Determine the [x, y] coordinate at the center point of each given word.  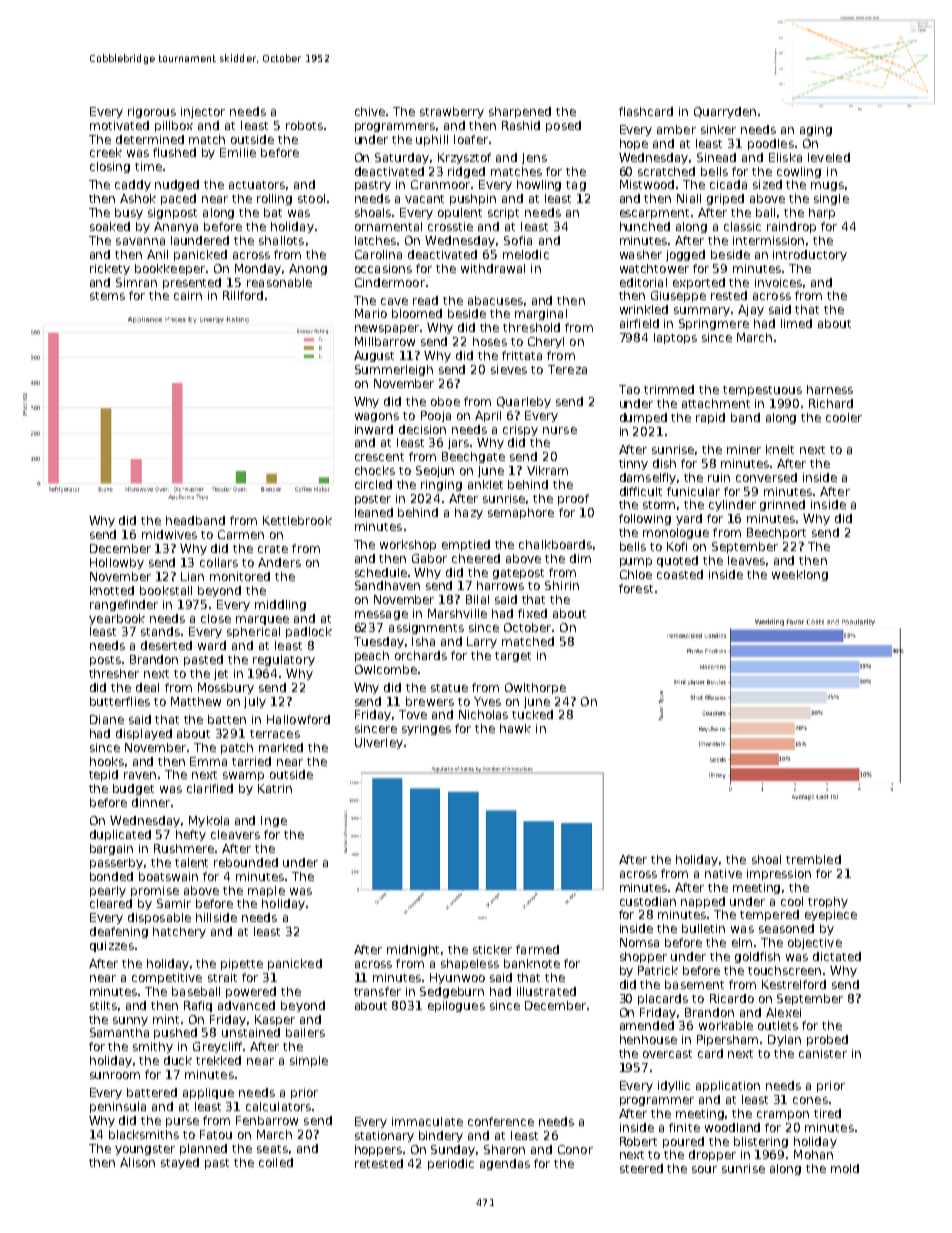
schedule [381, 572]
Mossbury [226, 688]
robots [304, 125]
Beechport [776, 533]
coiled [276, 1162]
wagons [377, 417]
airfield [639, 323]
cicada [728, 184]
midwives [169, 534]
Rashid [521, 125]
